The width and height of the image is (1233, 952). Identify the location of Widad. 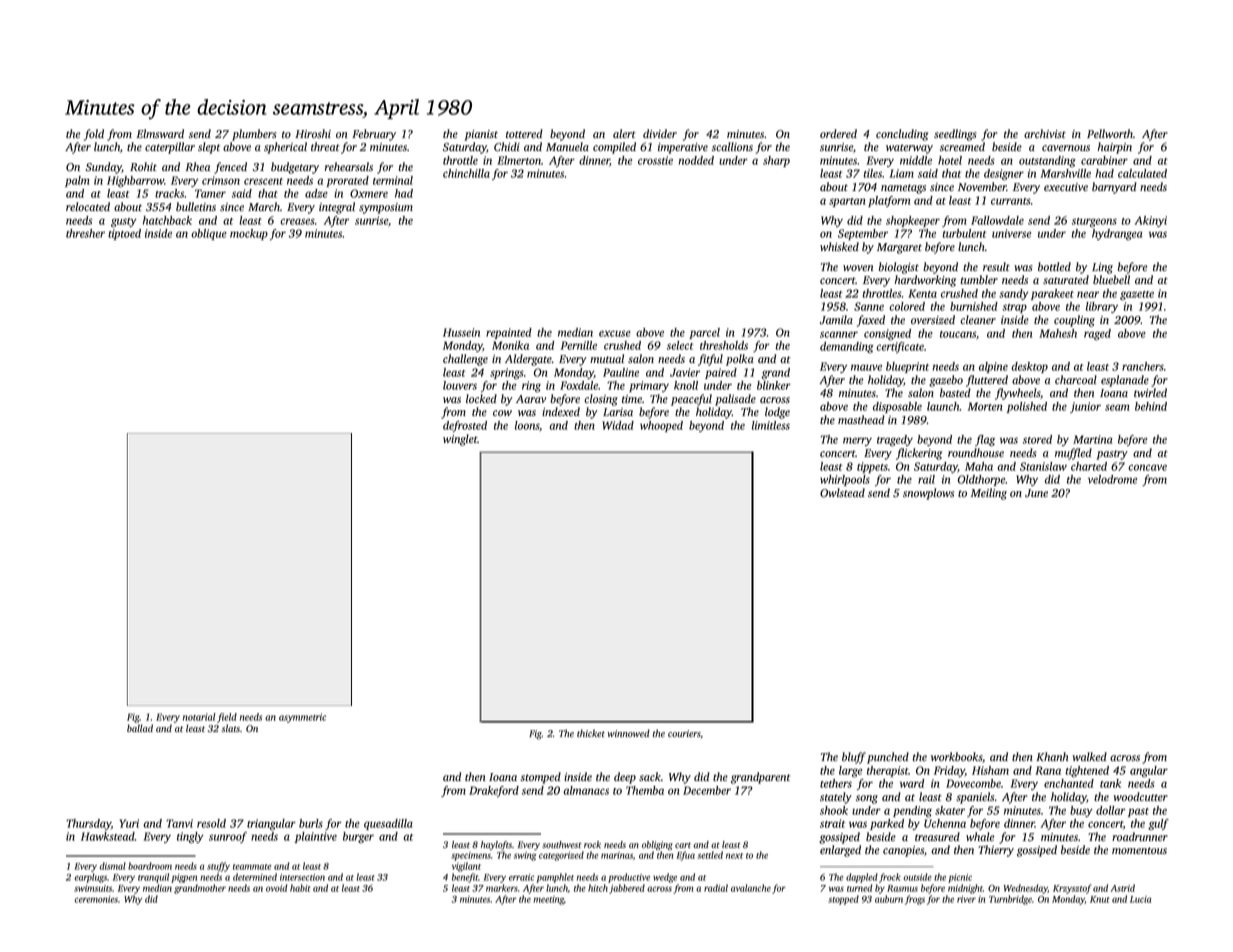
(618, 425).
